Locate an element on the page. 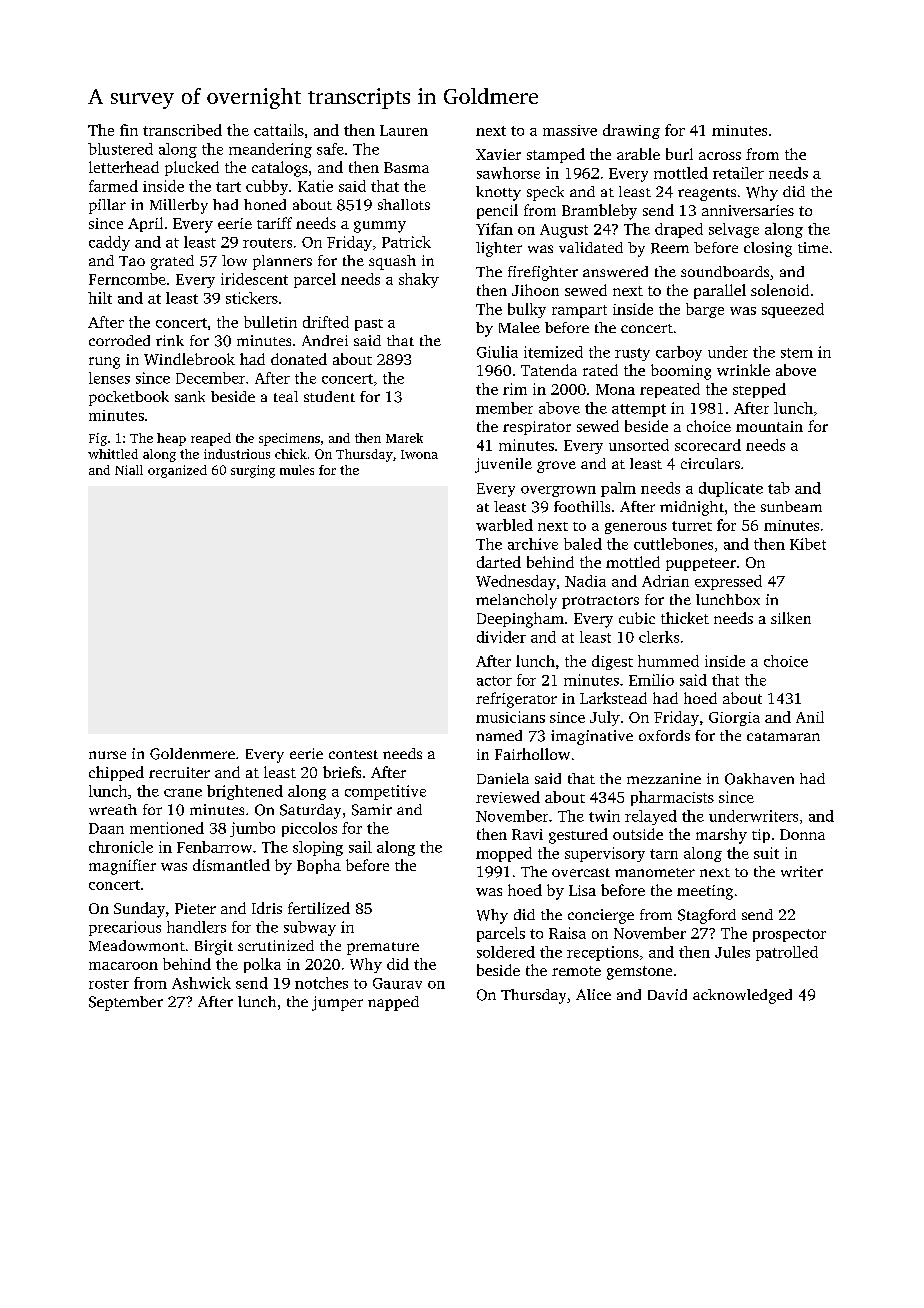 This page has width=924, height=1308. competitive is located at coordinates (385, 792).
